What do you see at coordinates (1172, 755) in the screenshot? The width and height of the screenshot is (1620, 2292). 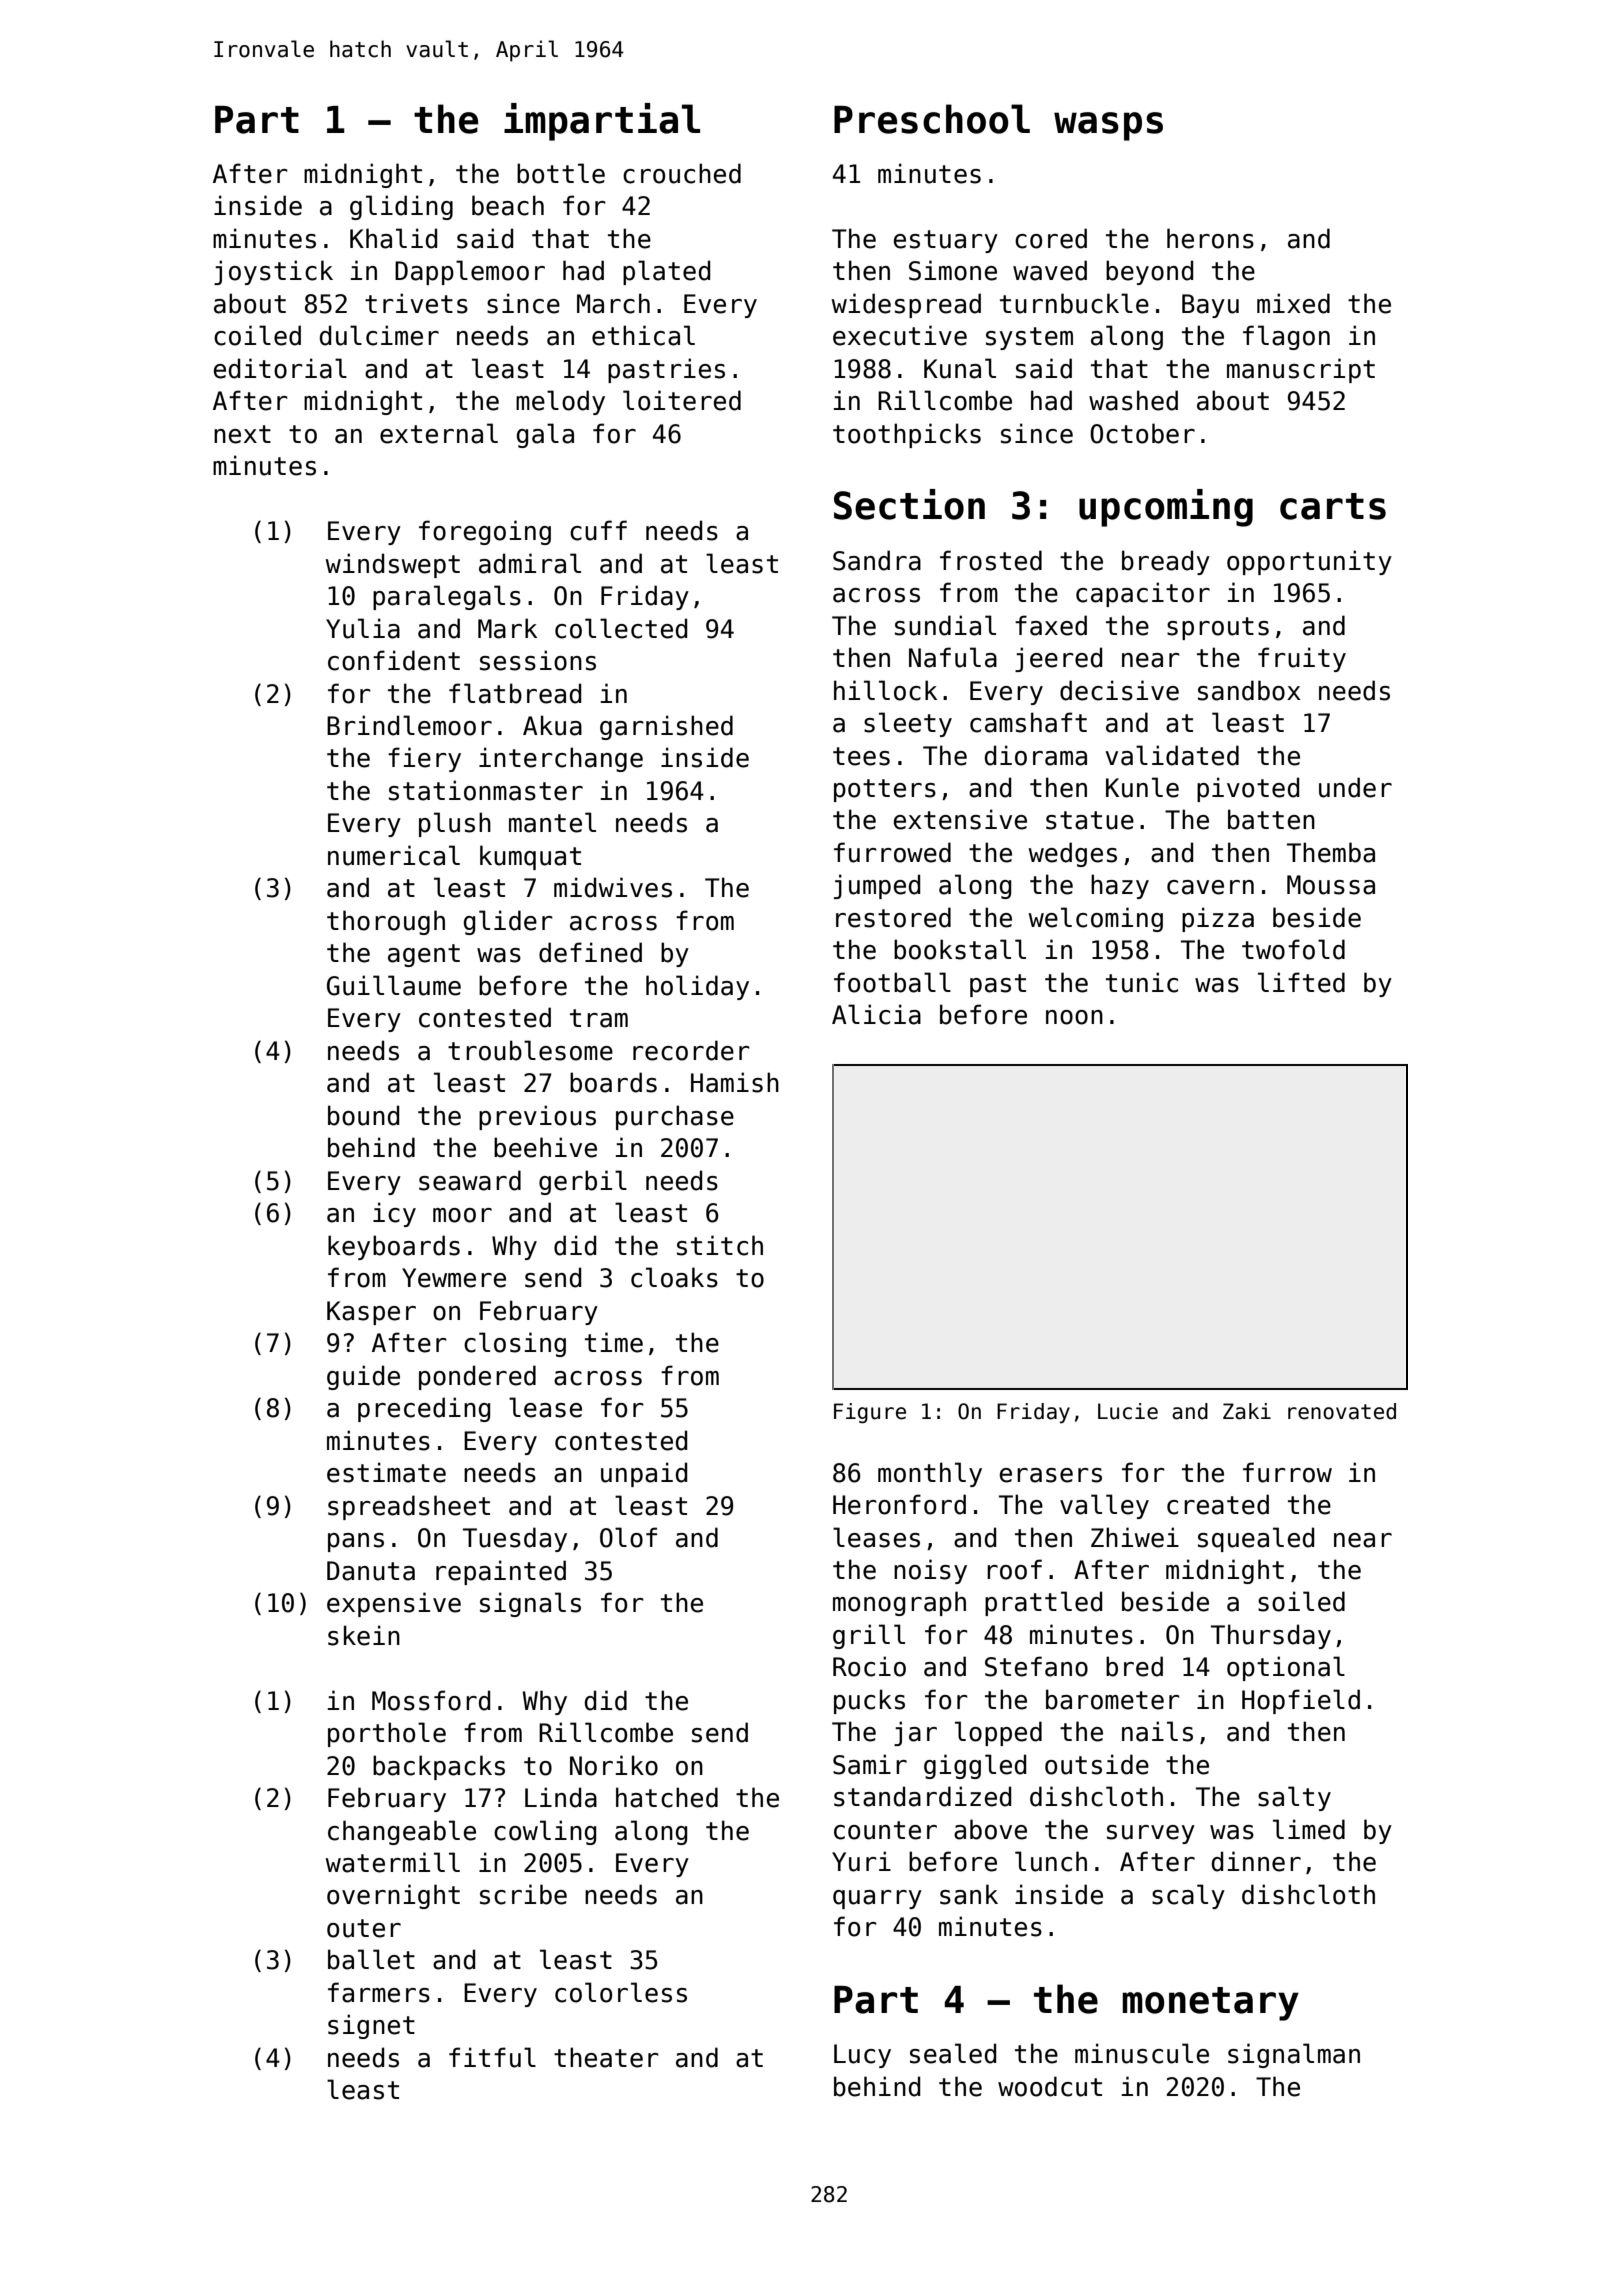 I see `validated` at bounding box center [1172, 755].
